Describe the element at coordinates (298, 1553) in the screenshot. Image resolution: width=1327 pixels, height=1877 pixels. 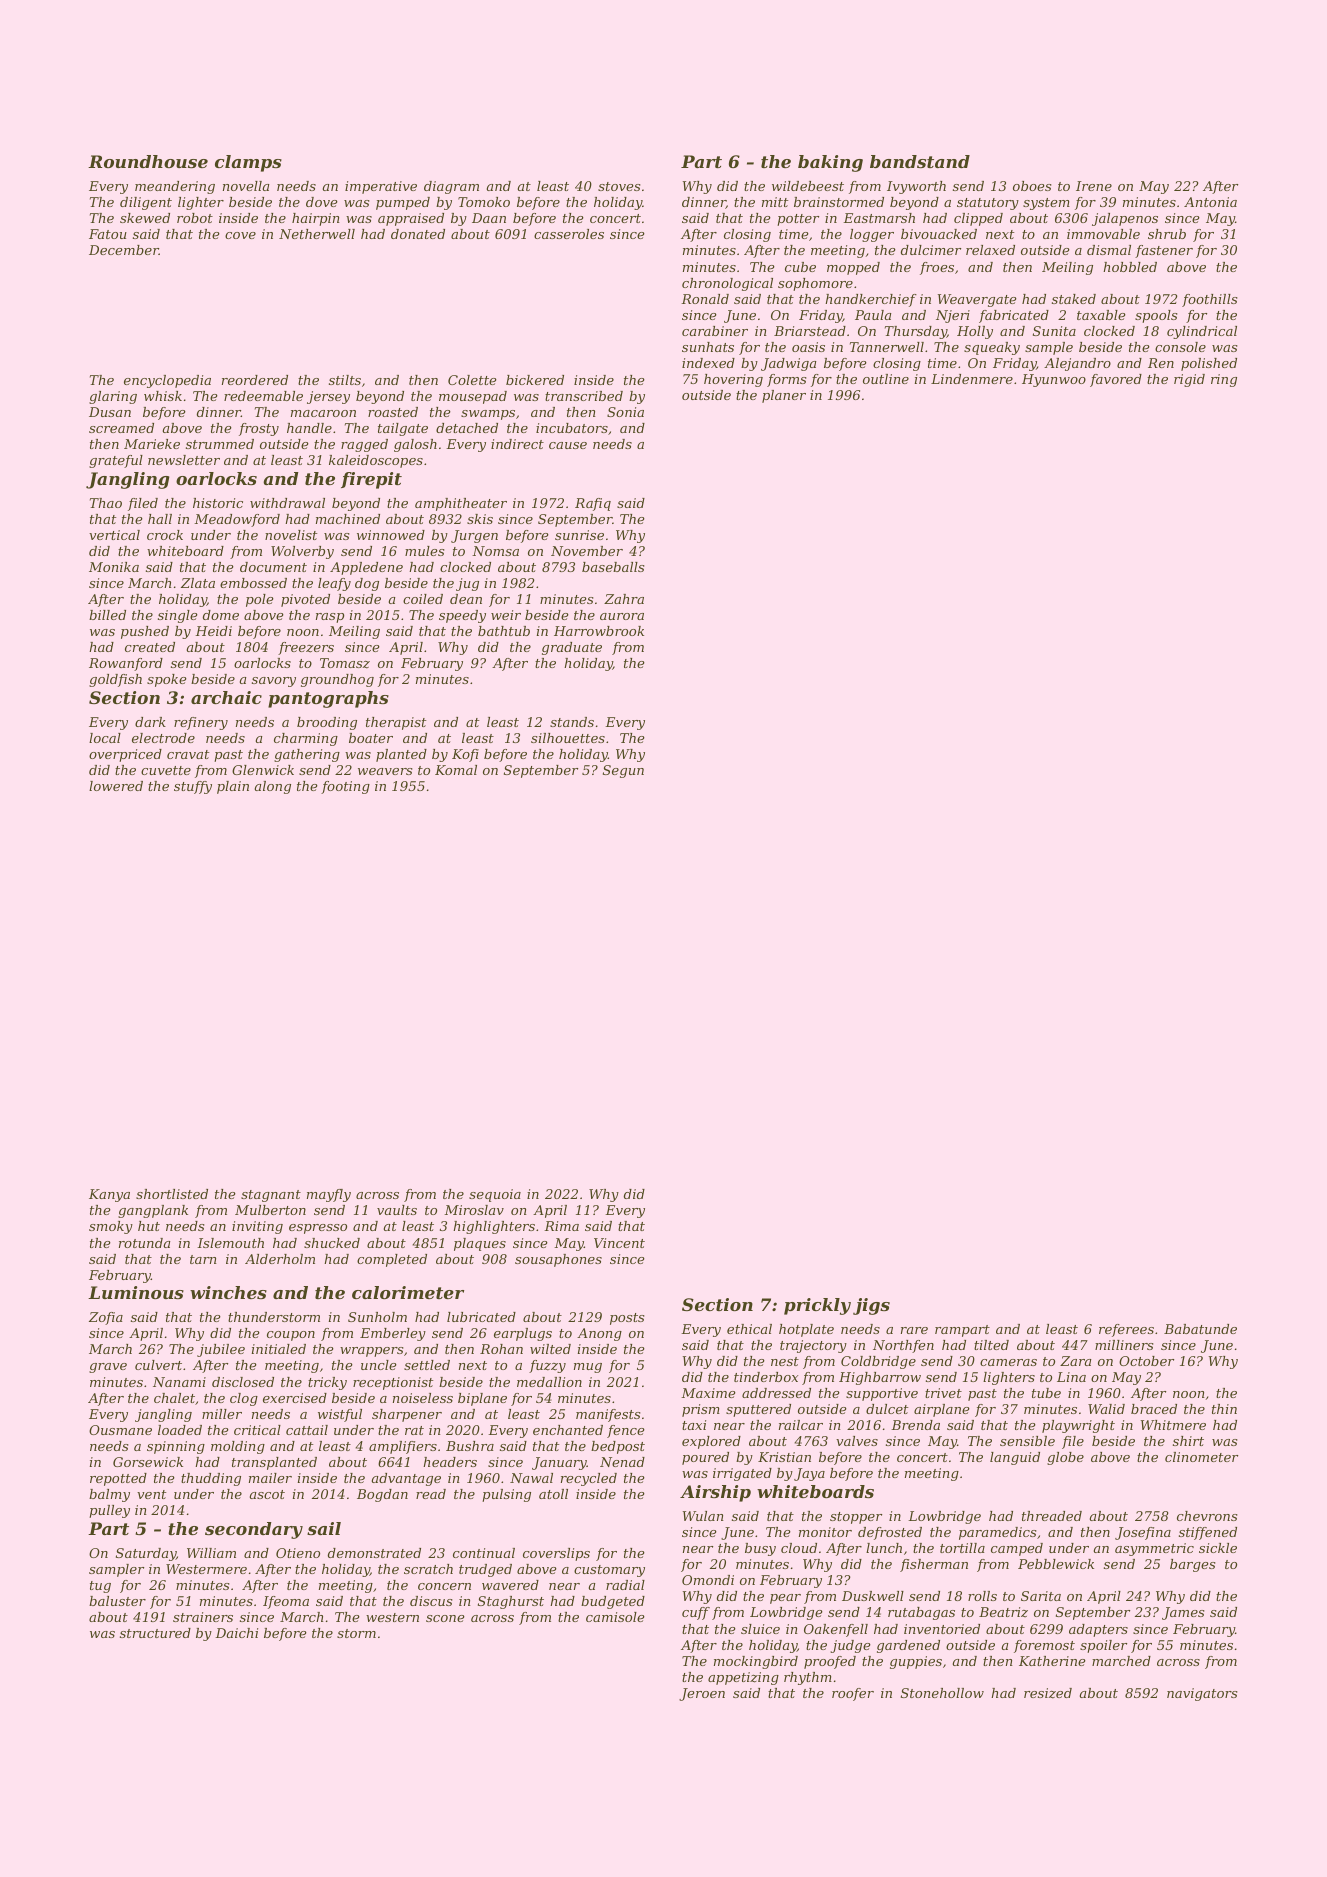
I see `Otieno` at that location.
